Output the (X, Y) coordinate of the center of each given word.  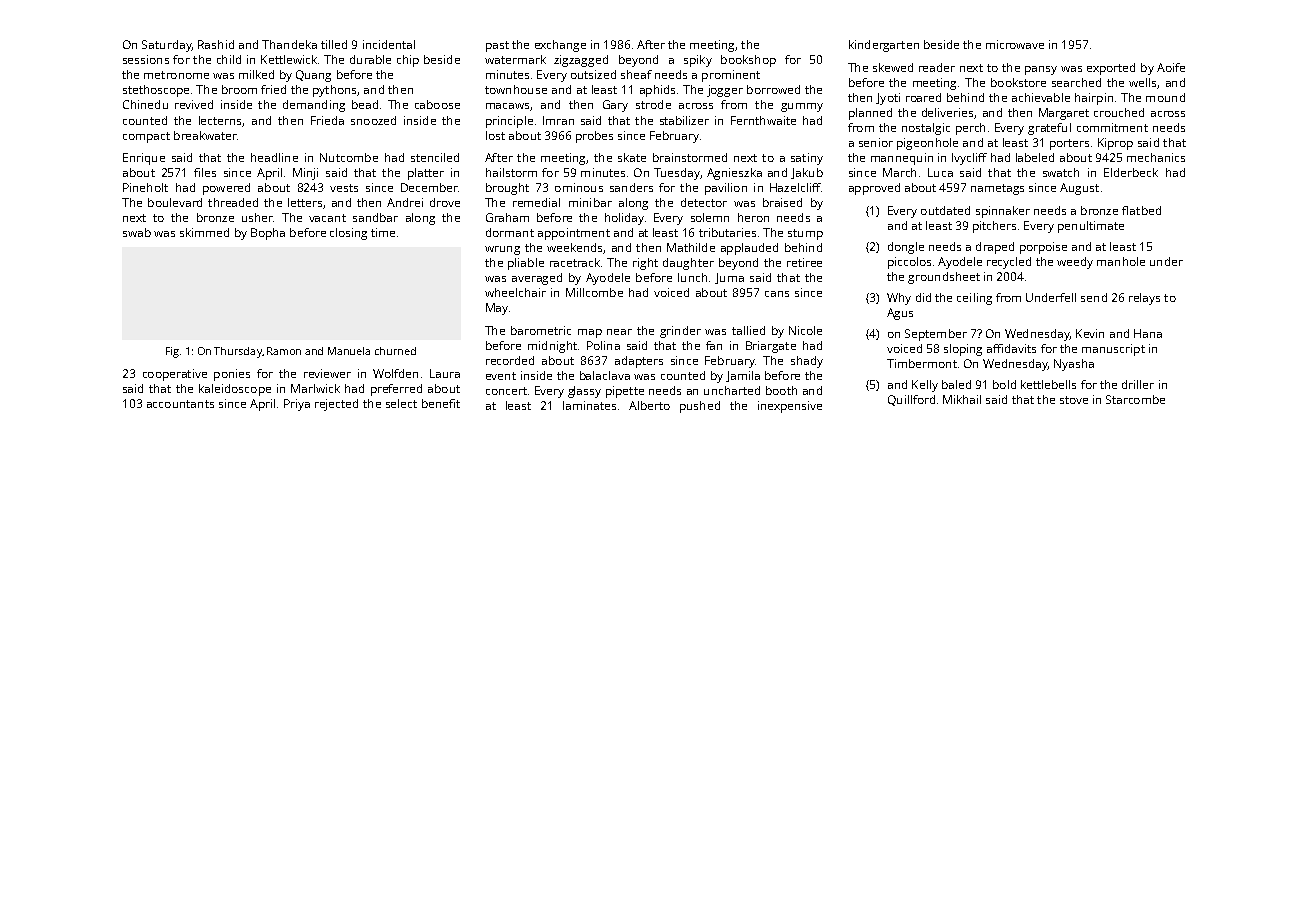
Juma (729, 278)
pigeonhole (927, 144)
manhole (1121, 261)
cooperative (175, 375)
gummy (802, 107)
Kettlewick (289, 59)
